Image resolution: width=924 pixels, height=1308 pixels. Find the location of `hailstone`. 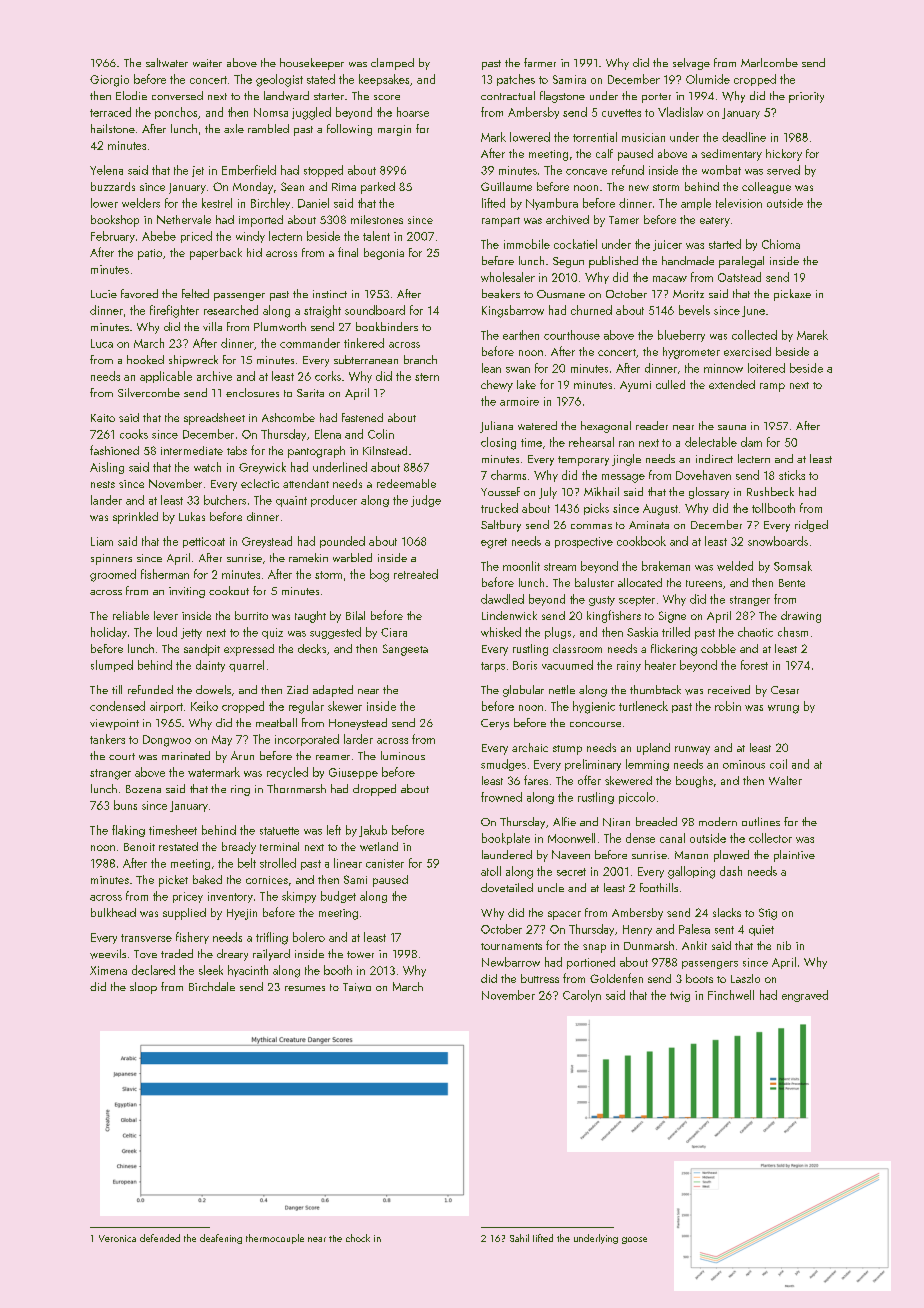

hailstone is located at coordinates (113, 128).
